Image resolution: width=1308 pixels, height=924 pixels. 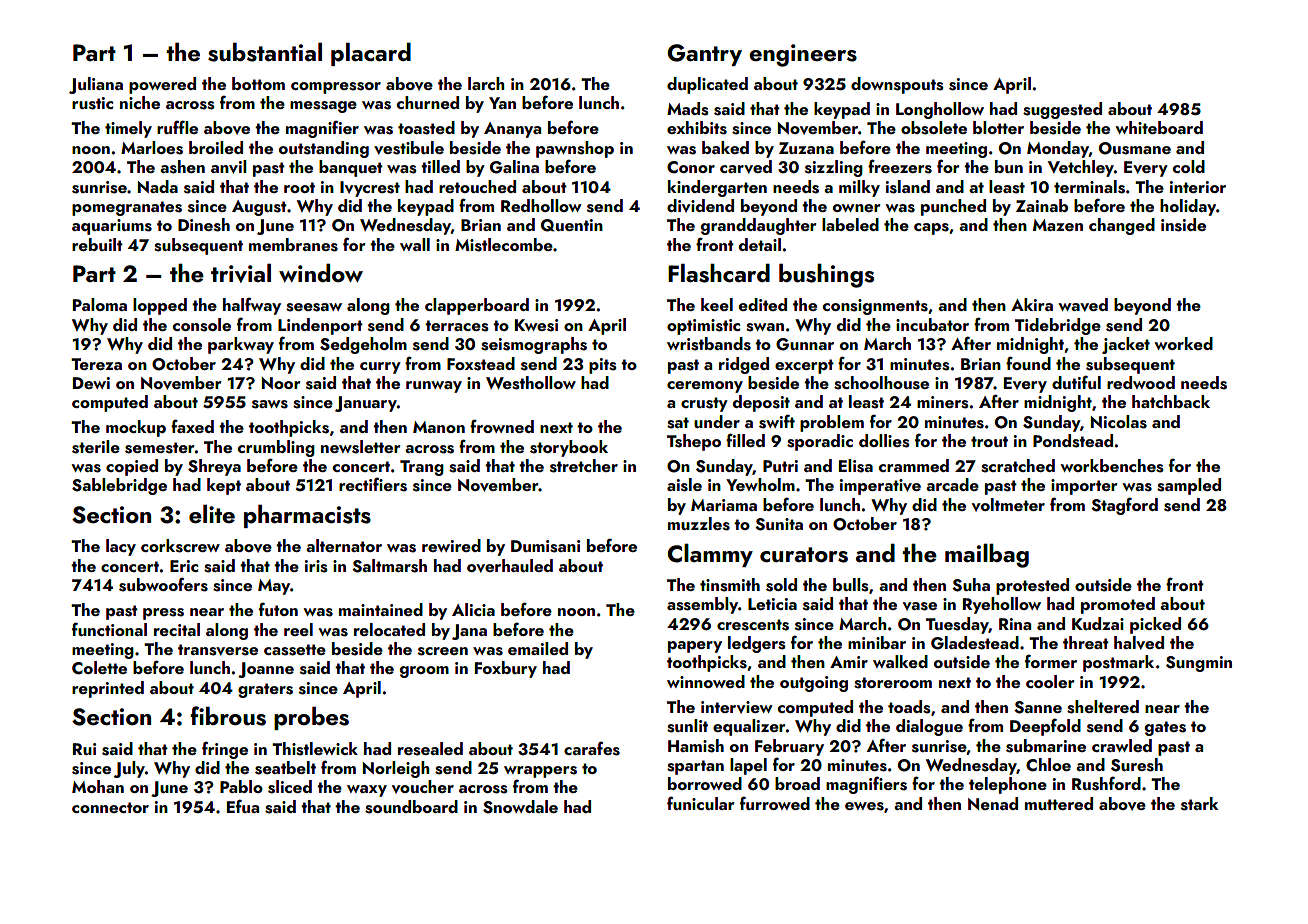 I want to click on funicular, so click(x=700, y=803).
